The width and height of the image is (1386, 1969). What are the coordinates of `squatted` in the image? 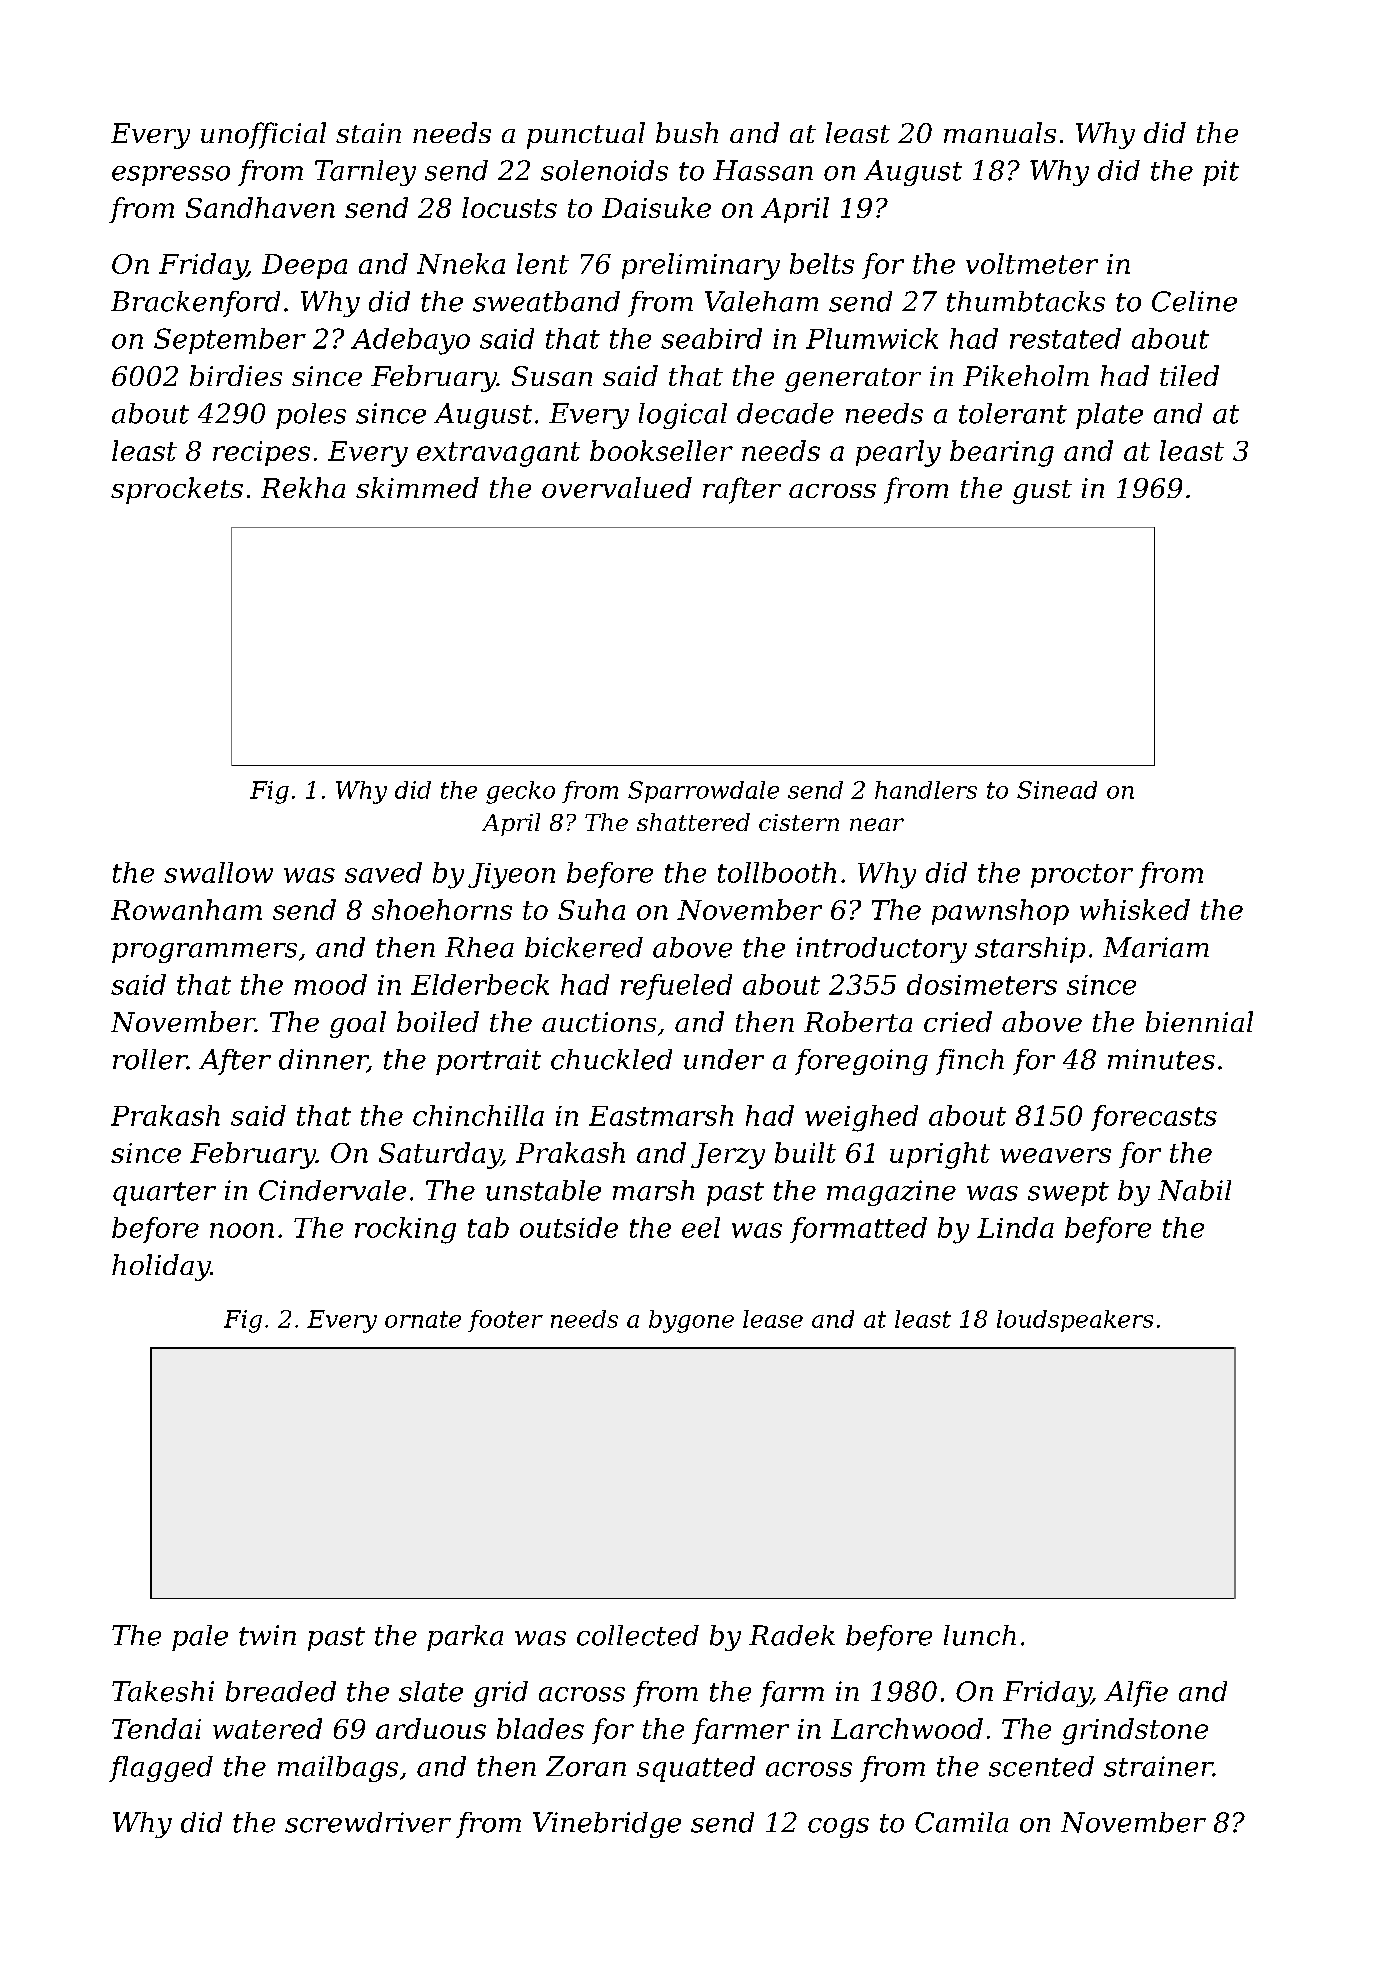 It's located at (696, 1769).
